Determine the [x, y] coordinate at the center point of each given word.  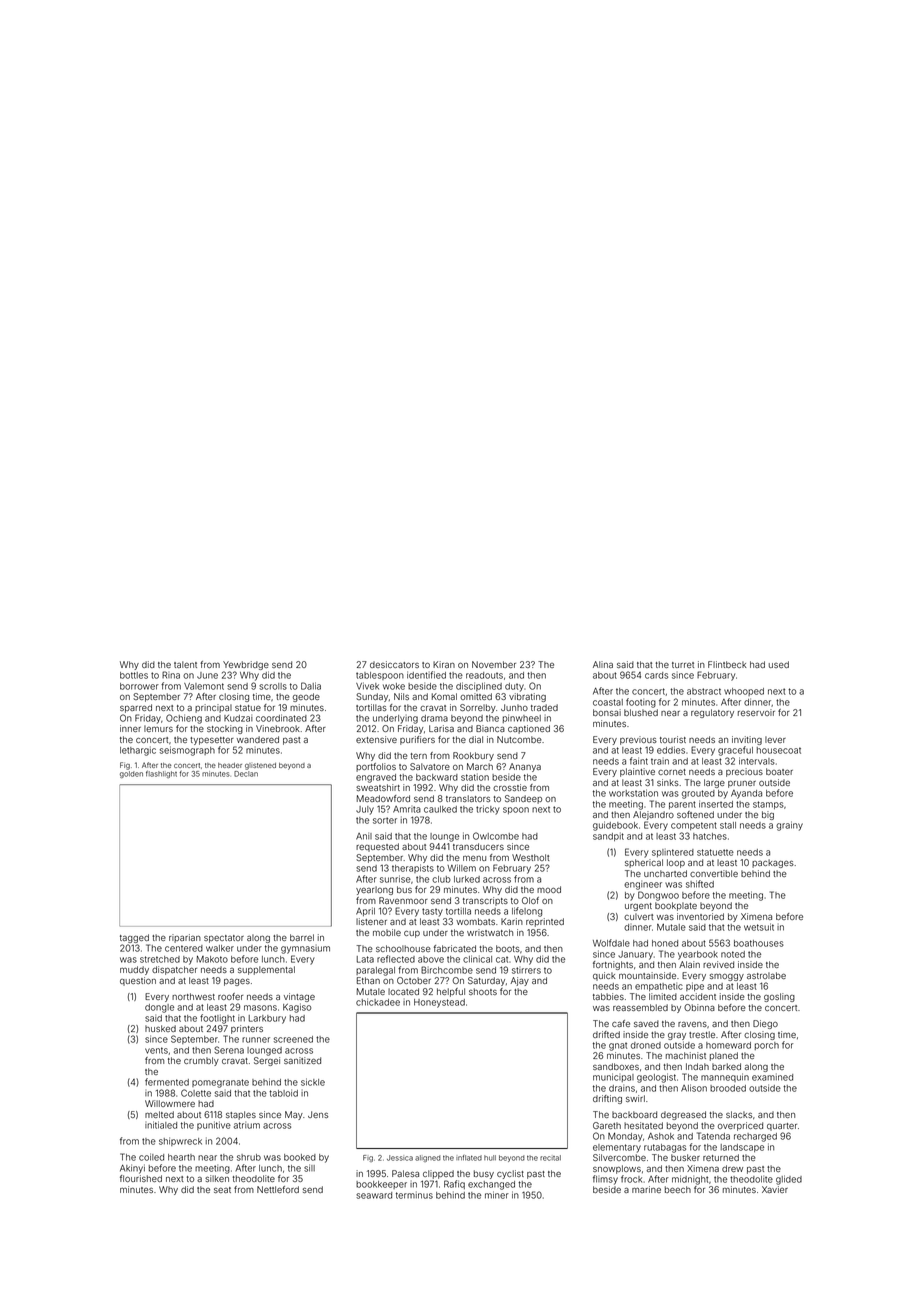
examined [772, 1077]
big [768, 815]
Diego [765, 1024]
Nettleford [278, 1189]
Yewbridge [246, 665]
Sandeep [523, 799]
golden [131, 774]
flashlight [161, 774]
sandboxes [616, 1066]
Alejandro [653, 815]
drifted [606, 1034]
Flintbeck [727, 664]
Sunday [372, 697]
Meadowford [383, 798]
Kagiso [297, 1008]
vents [156, 1050]
